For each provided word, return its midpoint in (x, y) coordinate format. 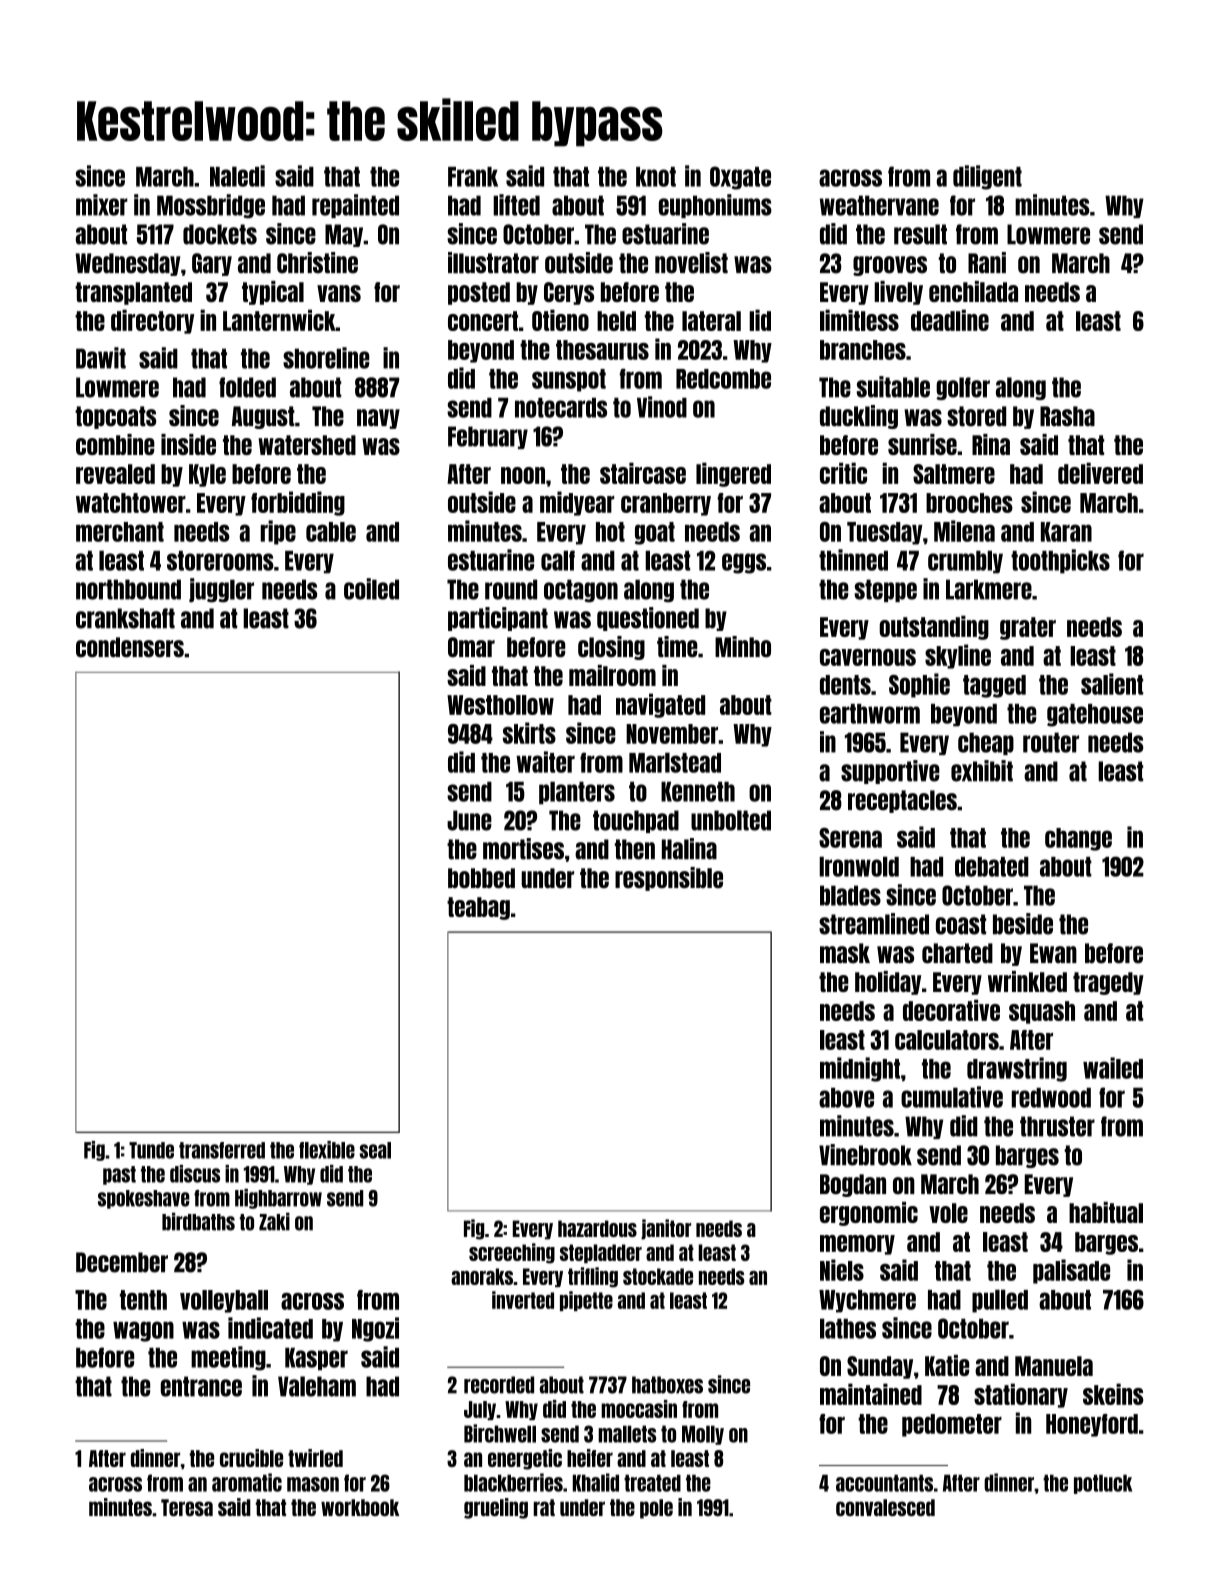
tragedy (1108, 983)
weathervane (879, 205)
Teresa (187, 1507)
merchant (120, 532)
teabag (478, 908)
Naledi (237, 176)
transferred (222, 1150)
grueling (496, 1508)
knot (656, 177)
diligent (987, 177)
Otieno (560, 320)
